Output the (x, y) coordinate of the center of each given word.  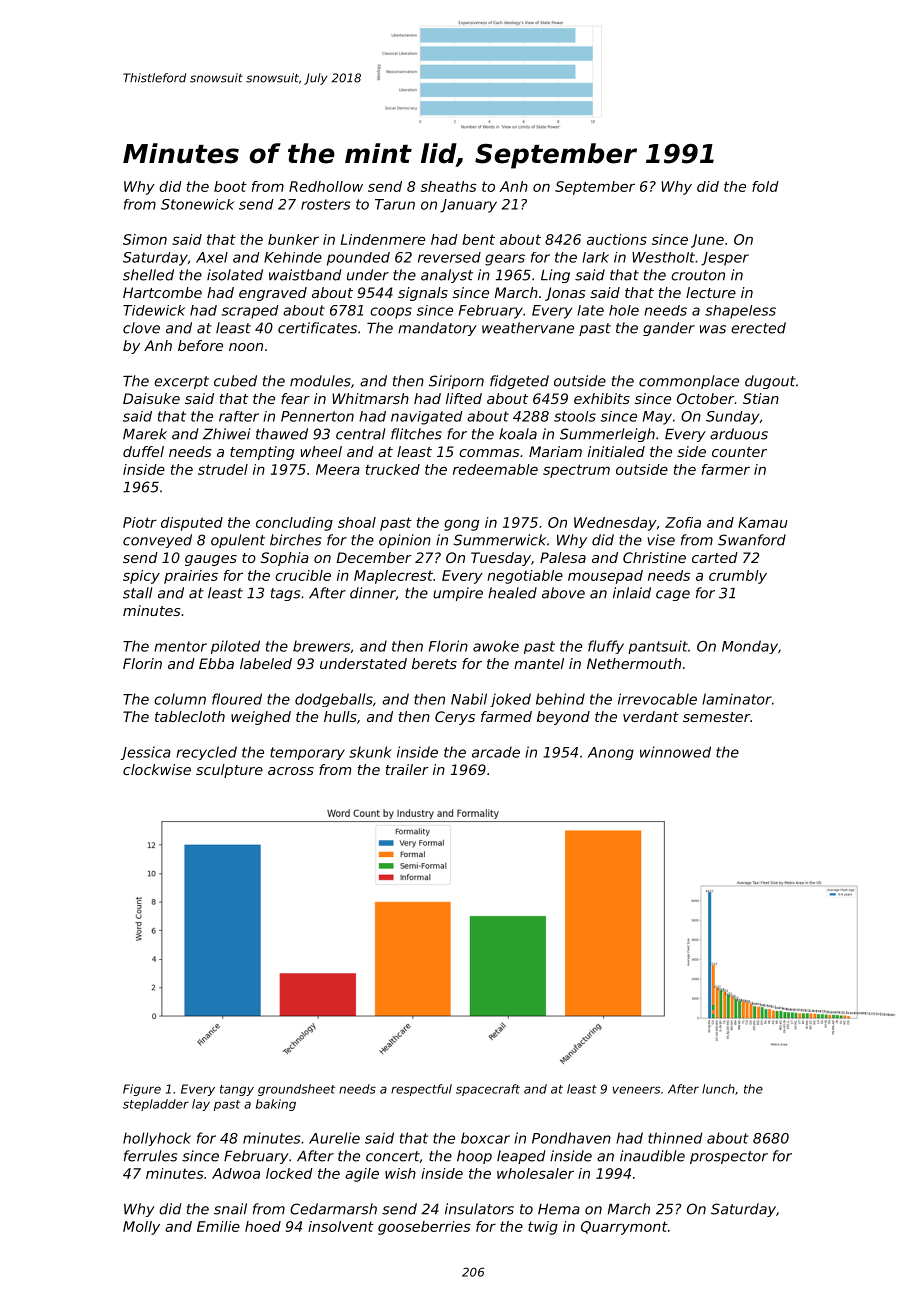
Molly (141, 1228)
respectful (421, 1090)
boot (230, 186)
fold (765, 186)
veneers (636, 1090)
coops (391, 313)
